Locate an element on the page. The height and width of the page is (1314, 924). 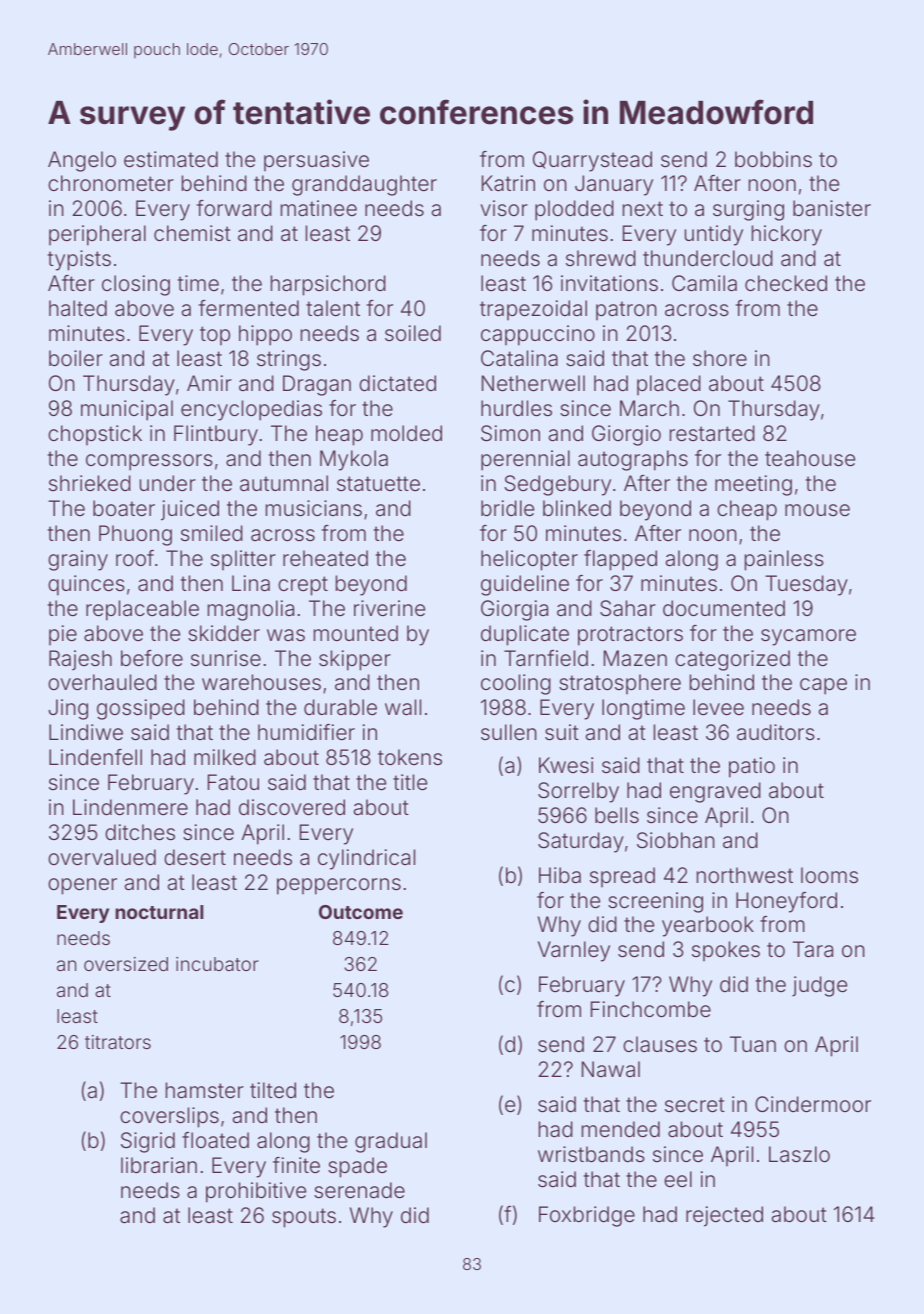
cape is located at coordinates (823, 686).
